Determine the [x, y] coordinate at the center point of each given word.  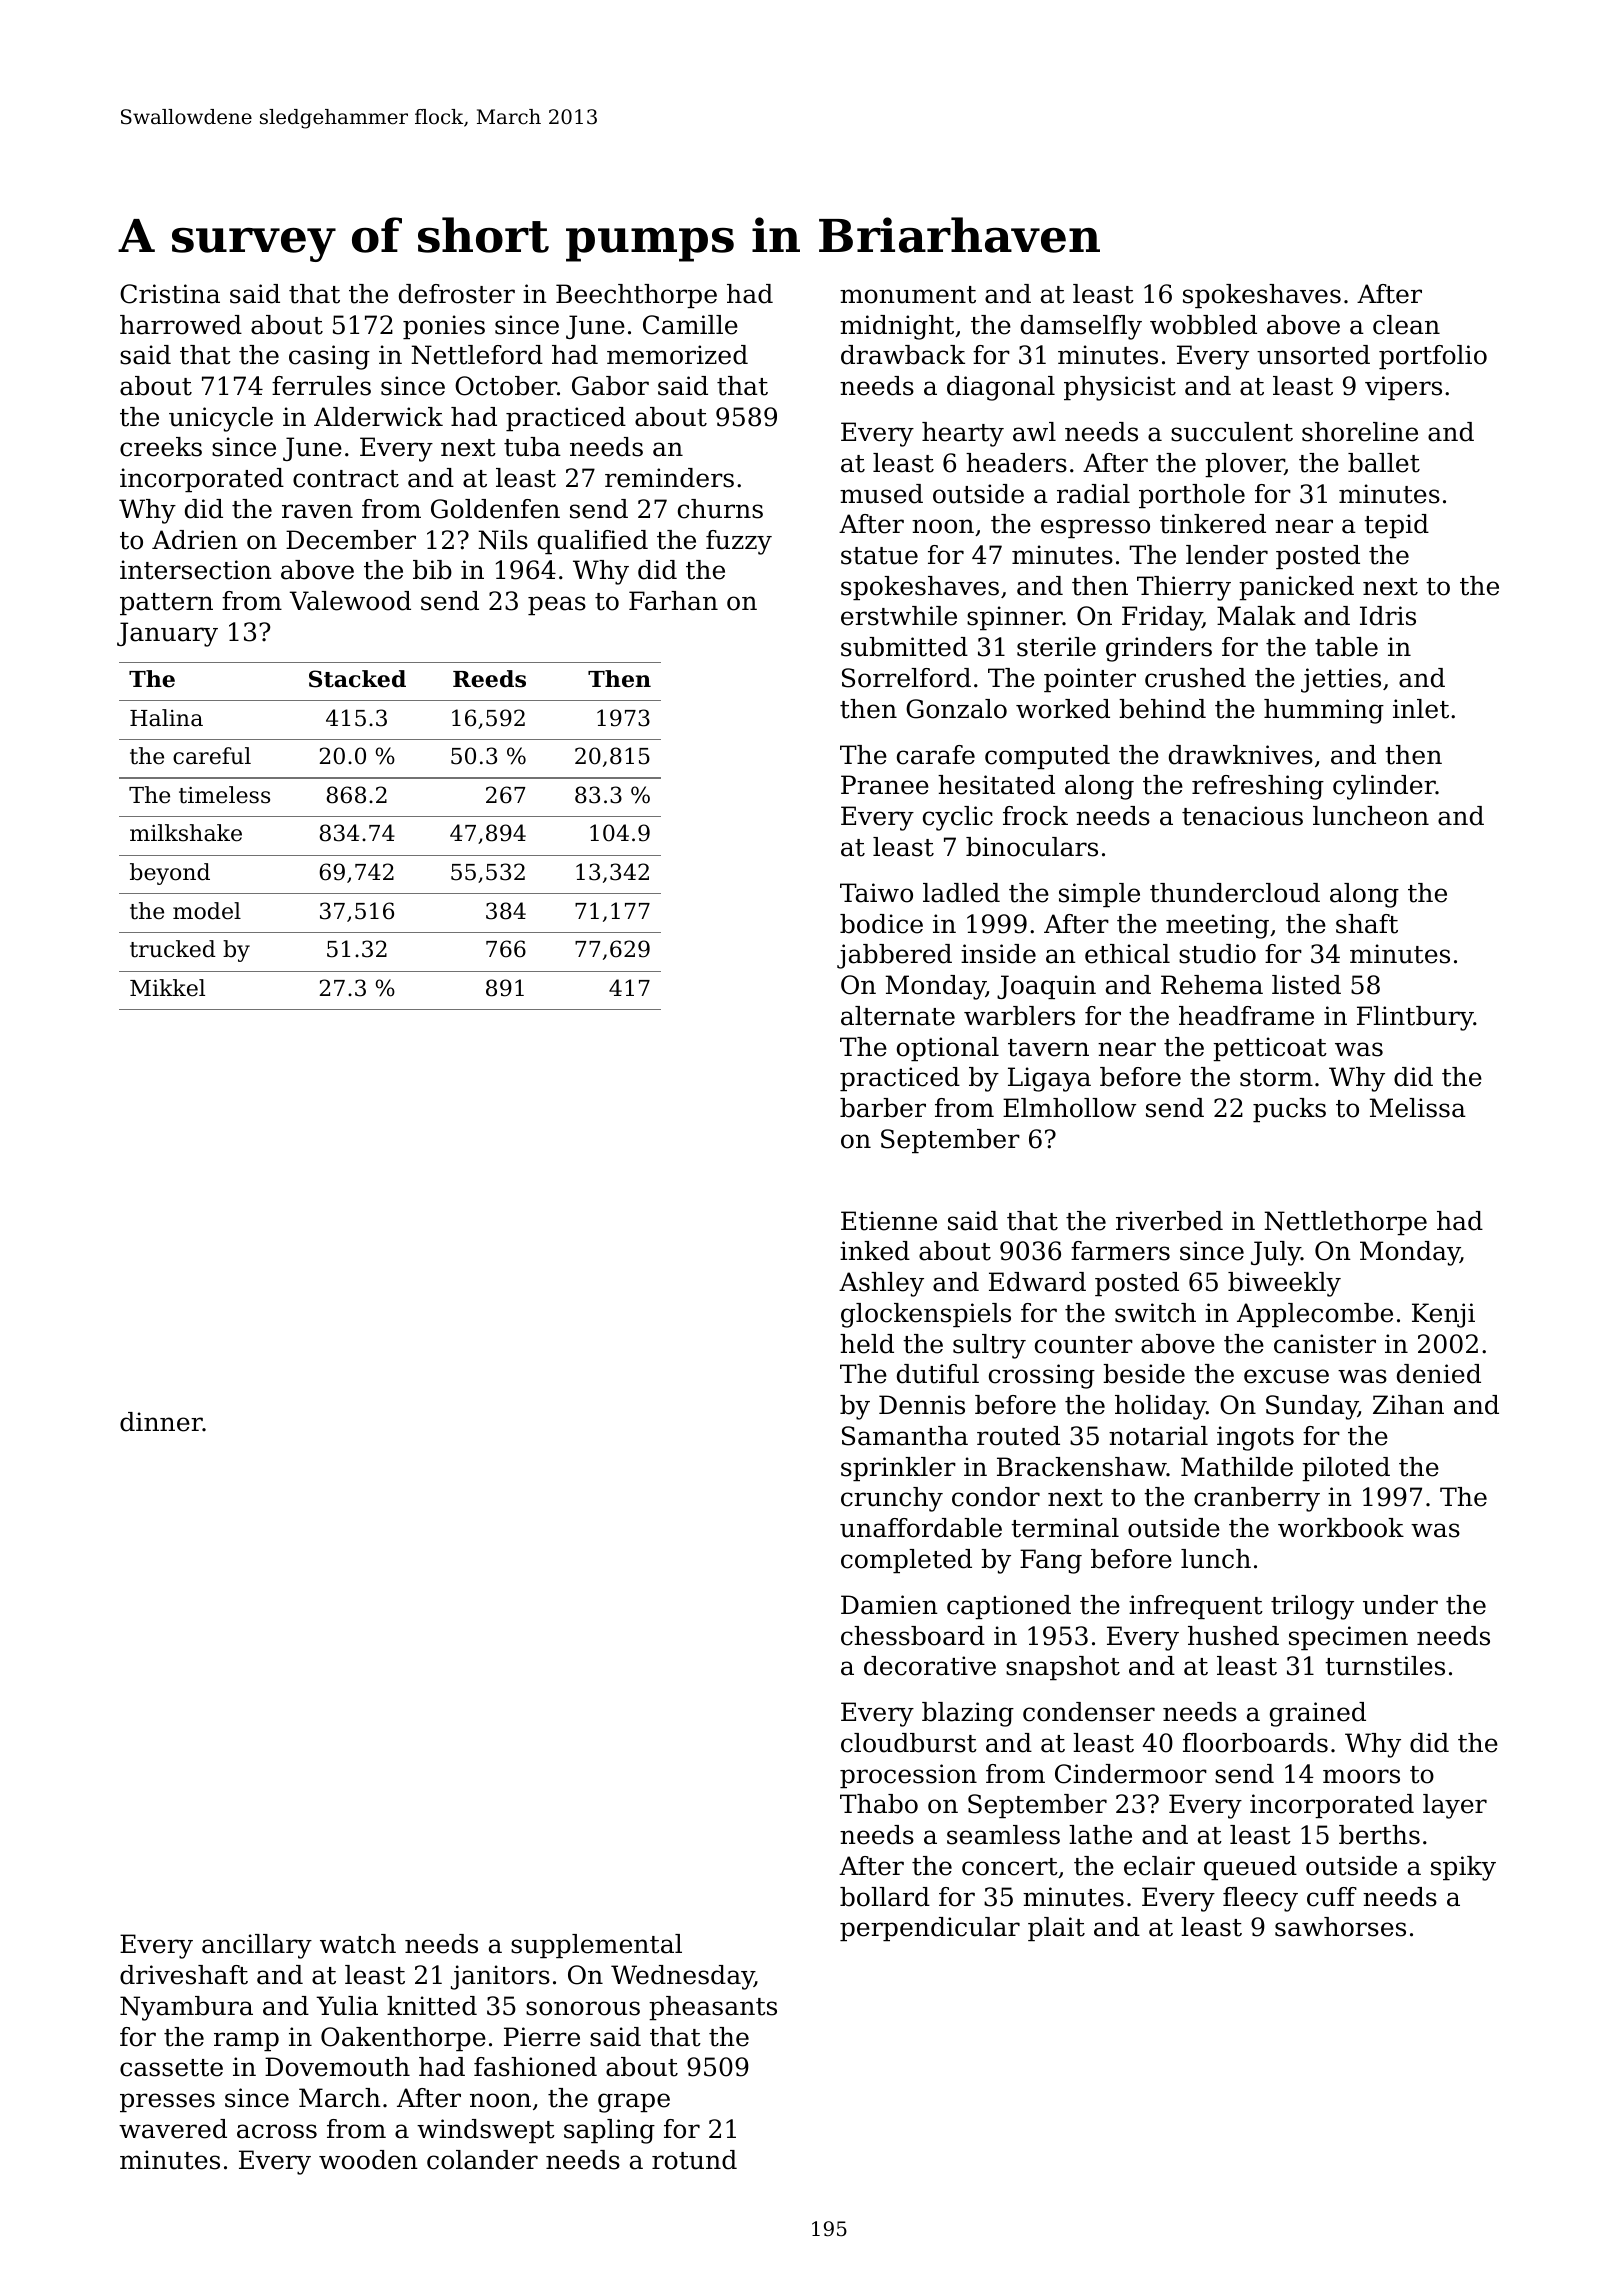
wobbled [1203, 325]
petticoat [1270, 1049]
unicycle [221, 419]
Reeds [489, 679]
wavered [173, 2129]
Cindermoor [1131, 1774]
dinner [161, 1422]
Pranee [885, 785]
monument [908, 295]
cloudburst [909, 1743]
